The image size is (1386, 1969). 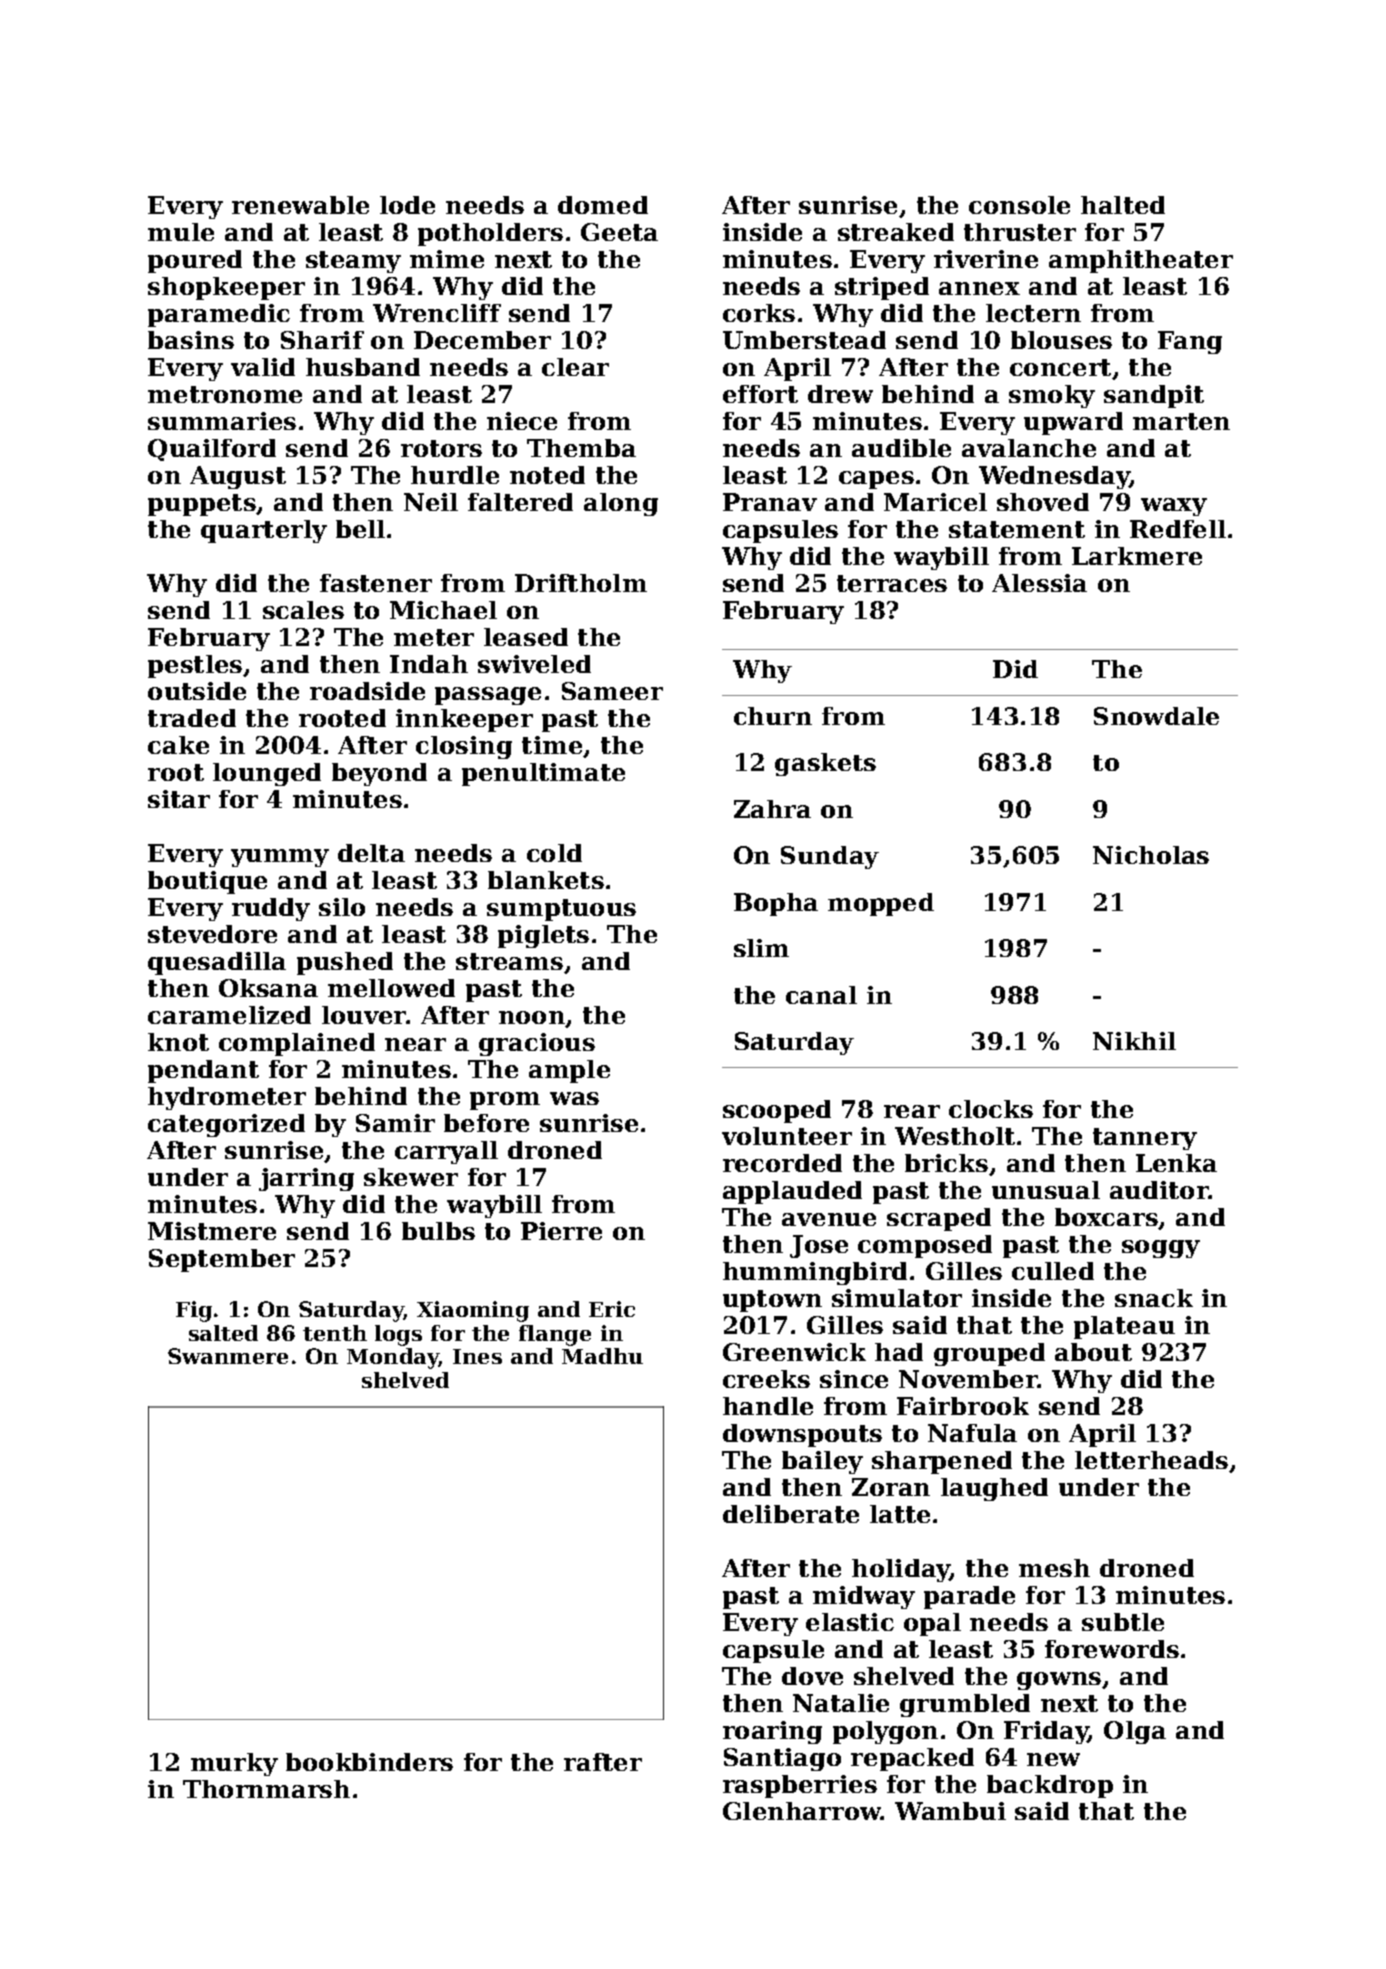 What do you see at coordinates (222, 1260) in the screenshot?
I see `September` at bounding box center [222, 1260].
